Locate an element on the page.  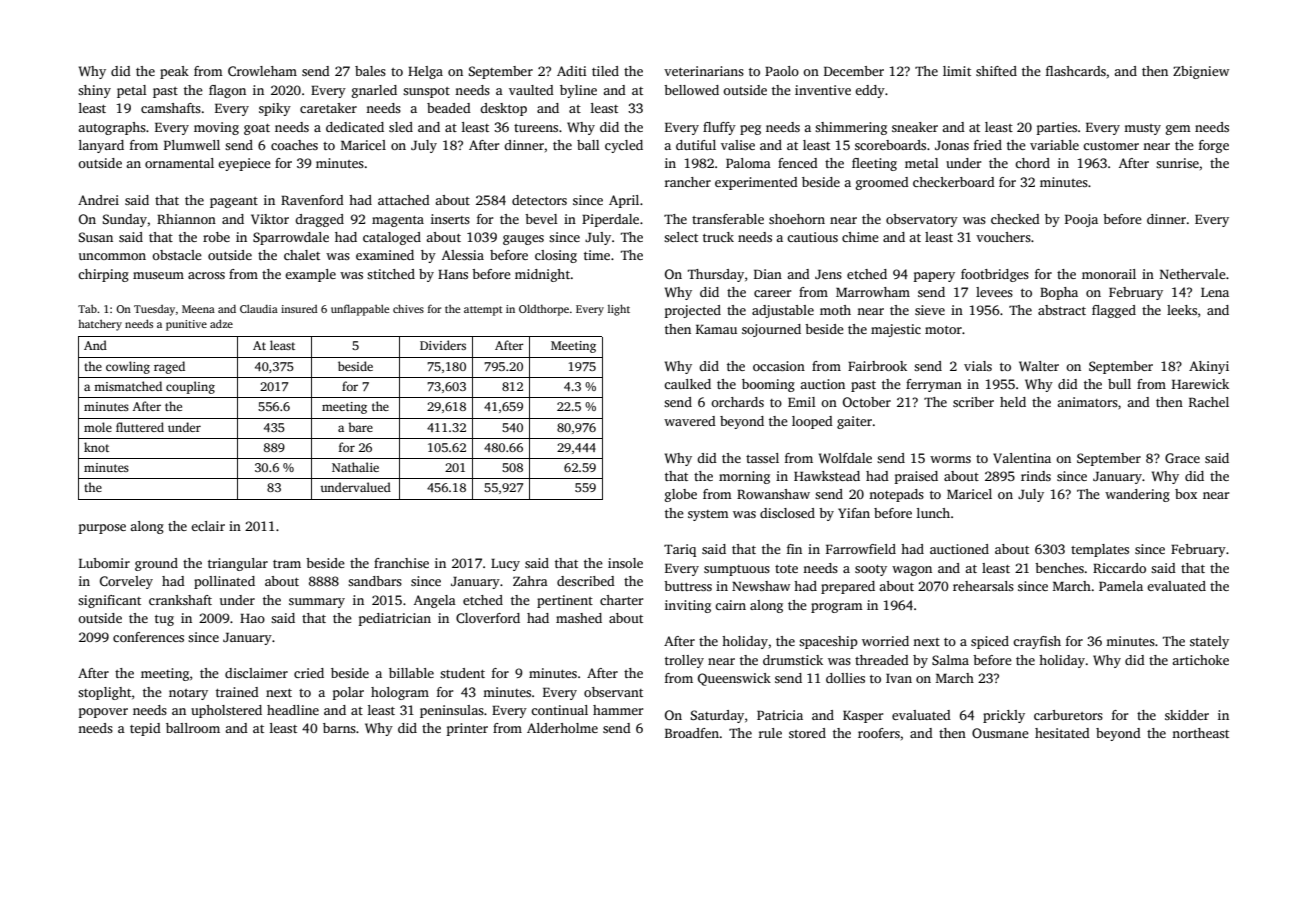
globe is located at coordinates (681, 495).
